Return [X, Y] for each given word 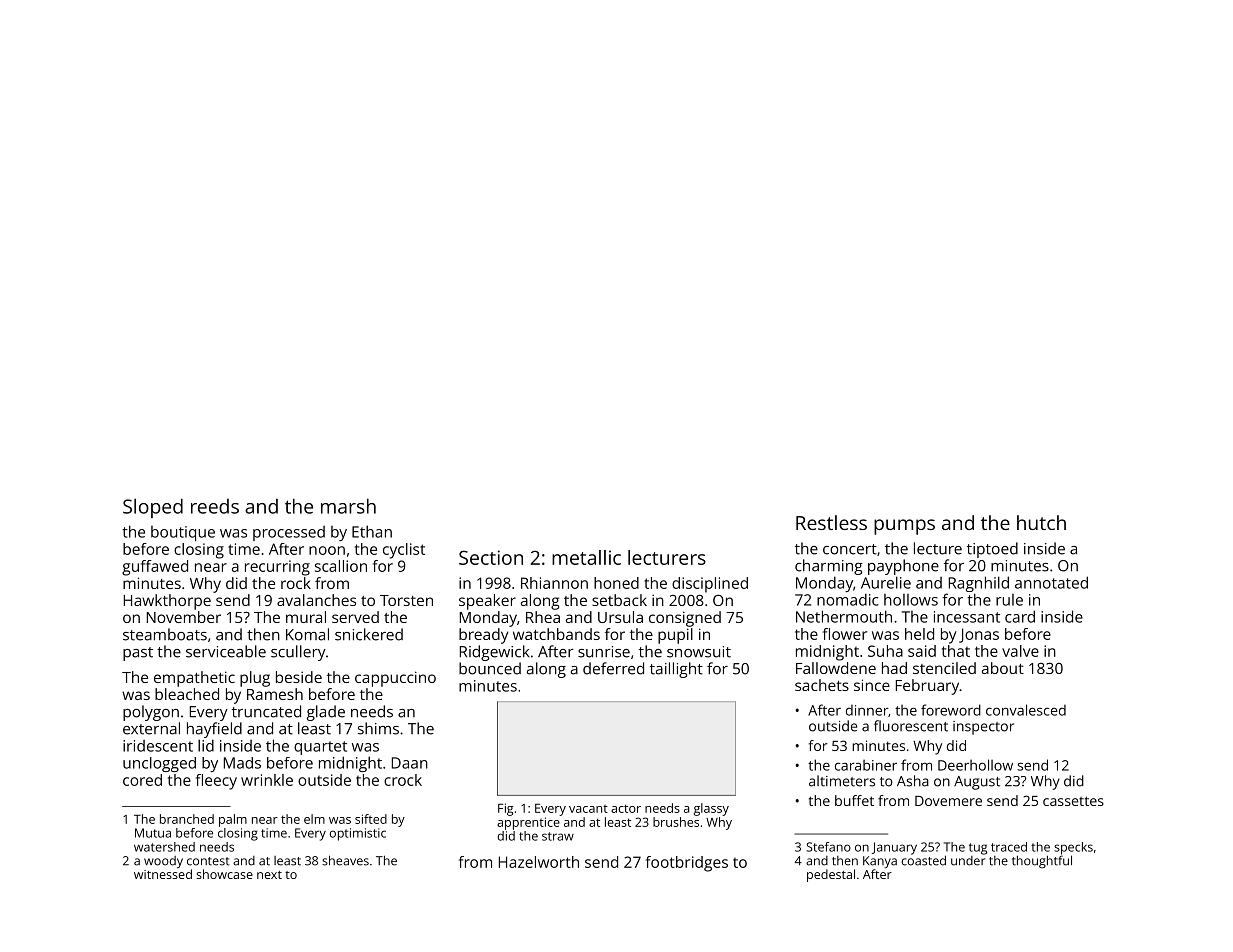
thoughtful [1042, 861]
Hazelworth [539, 862]
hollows [911, 600]
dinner [867, 710]
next [269, 875]
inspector [983, 728]
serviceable [226, 651]
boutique [183, 533]
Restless [831, 522]
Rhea [543, 617]
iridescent [158, 746]
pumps [904, 527]
